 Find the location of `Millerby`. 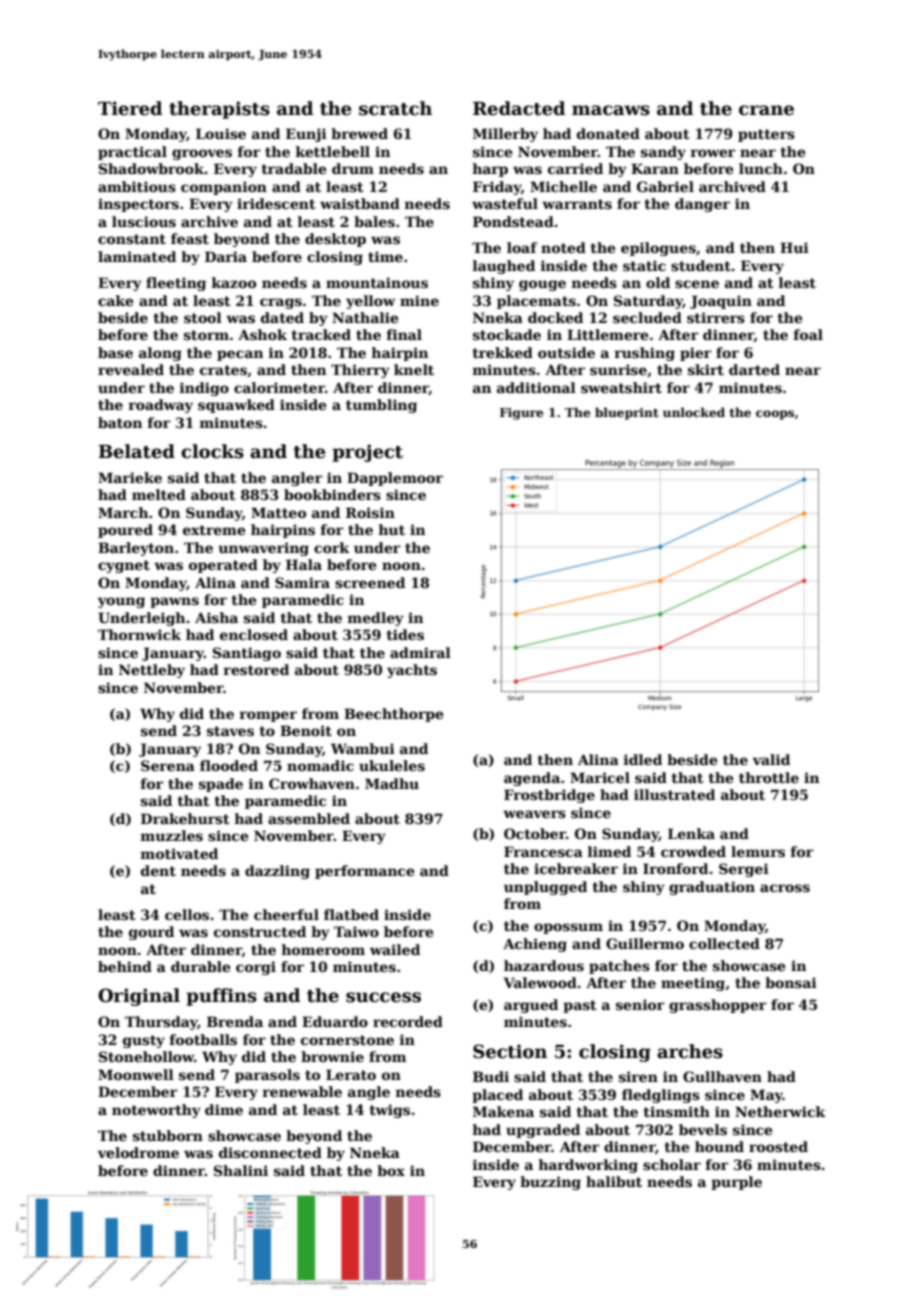

Millerby is located at coordinates (505, 135).
